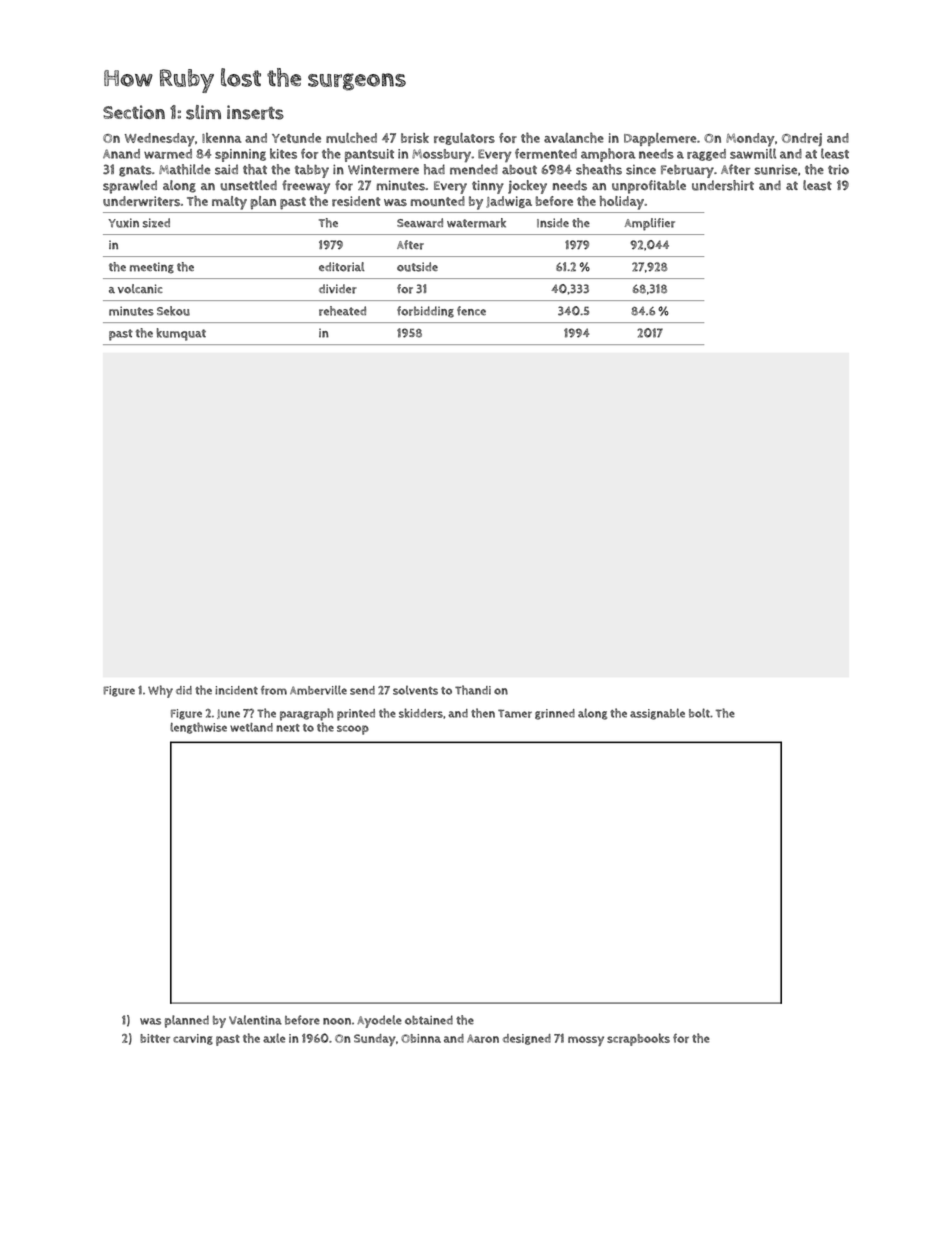 This document has height=1233, width=952. Describe the element at coordinates (141, 201) in the document. I see `underwriters` at that location.
